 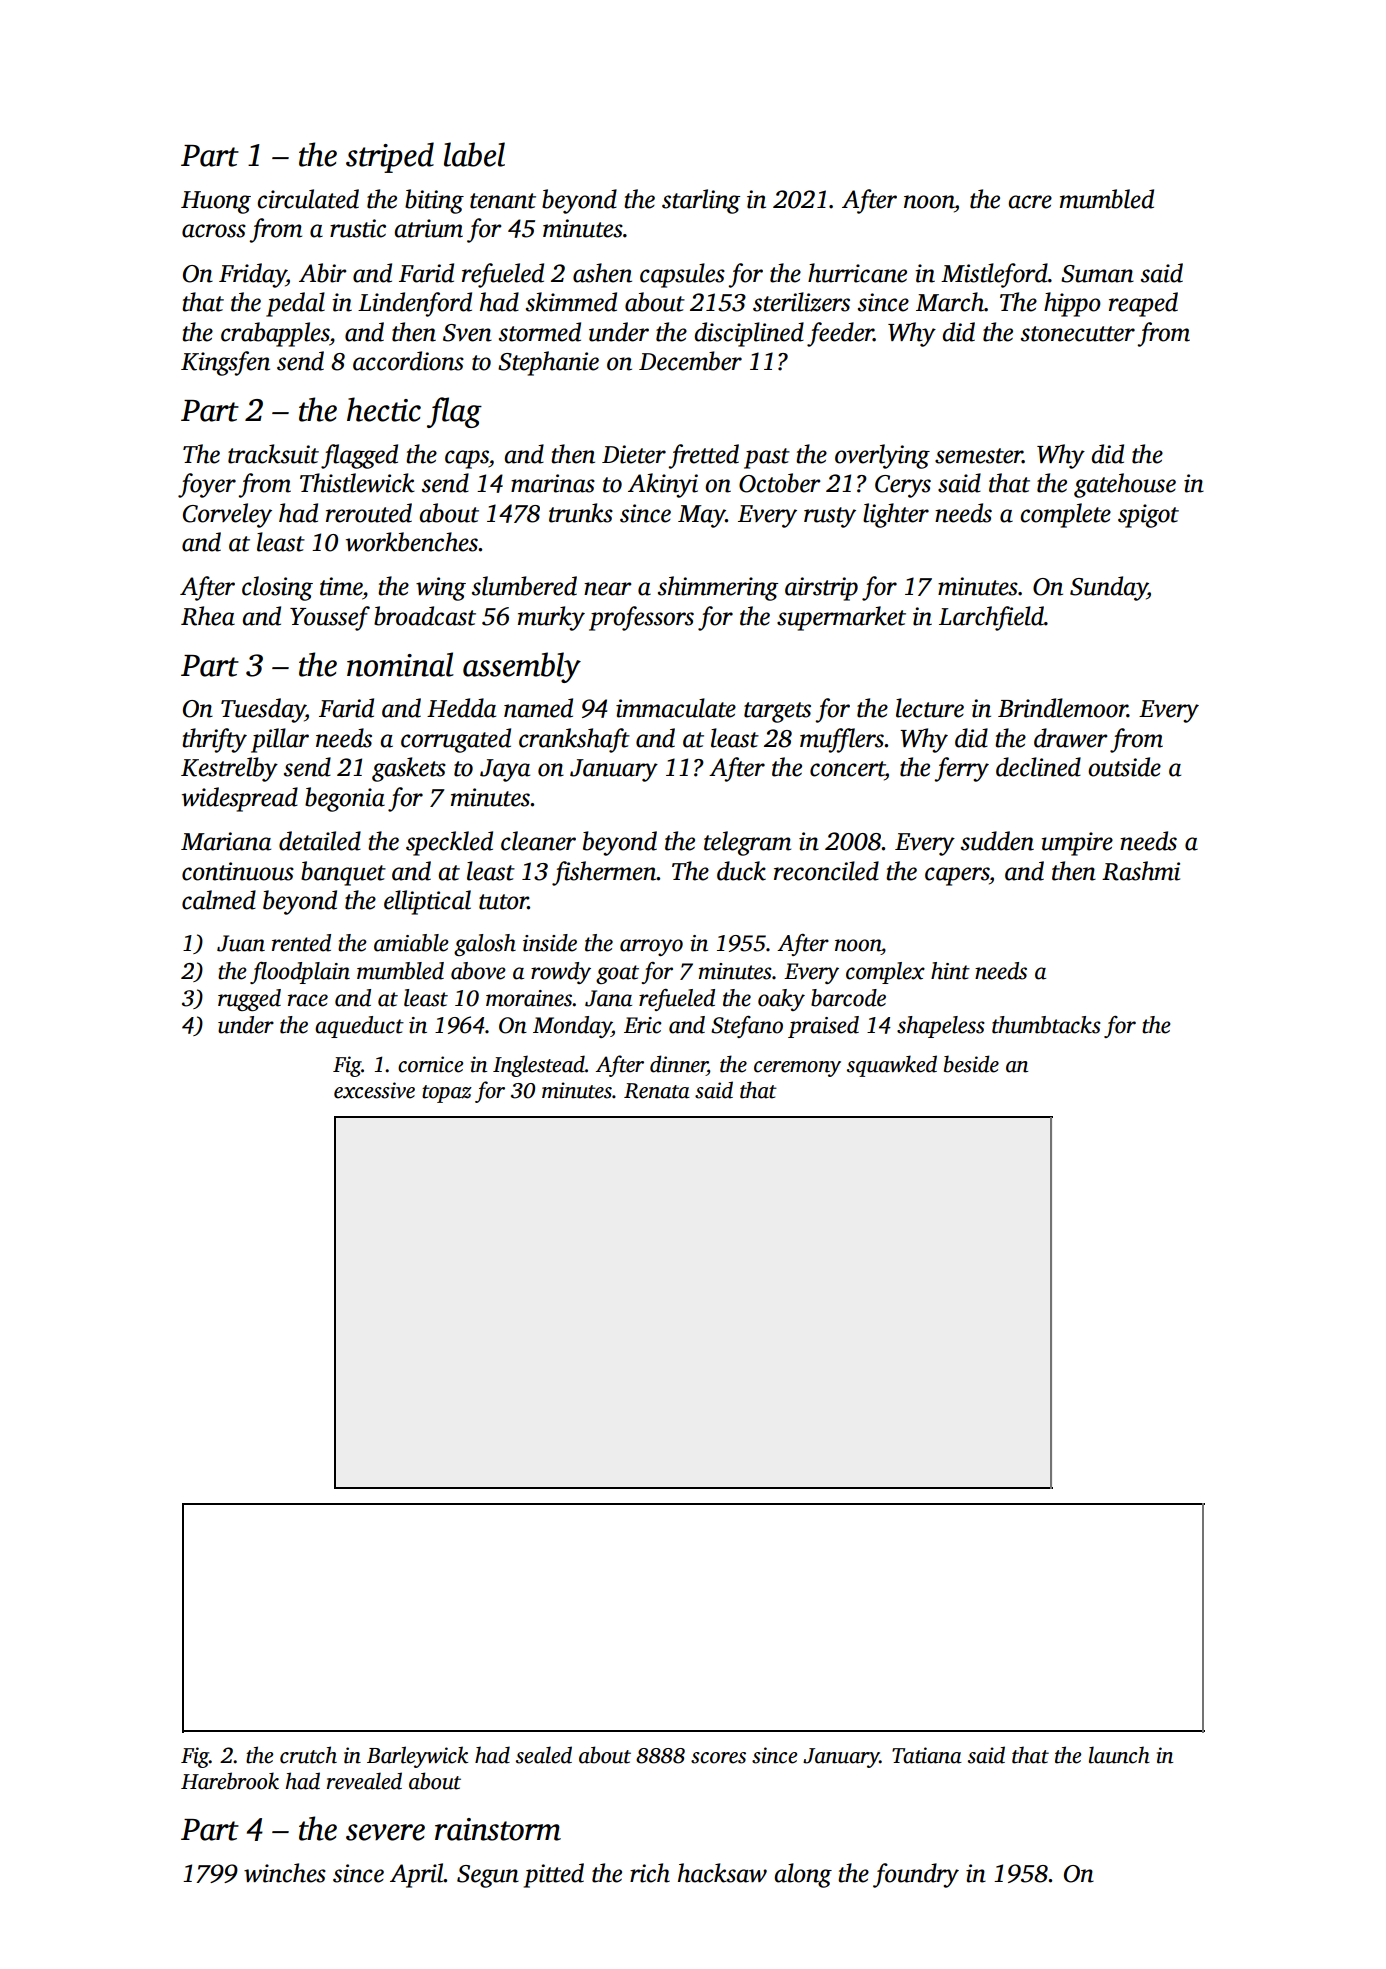 I want to click on shimmering, so click(x=718, y=588).
